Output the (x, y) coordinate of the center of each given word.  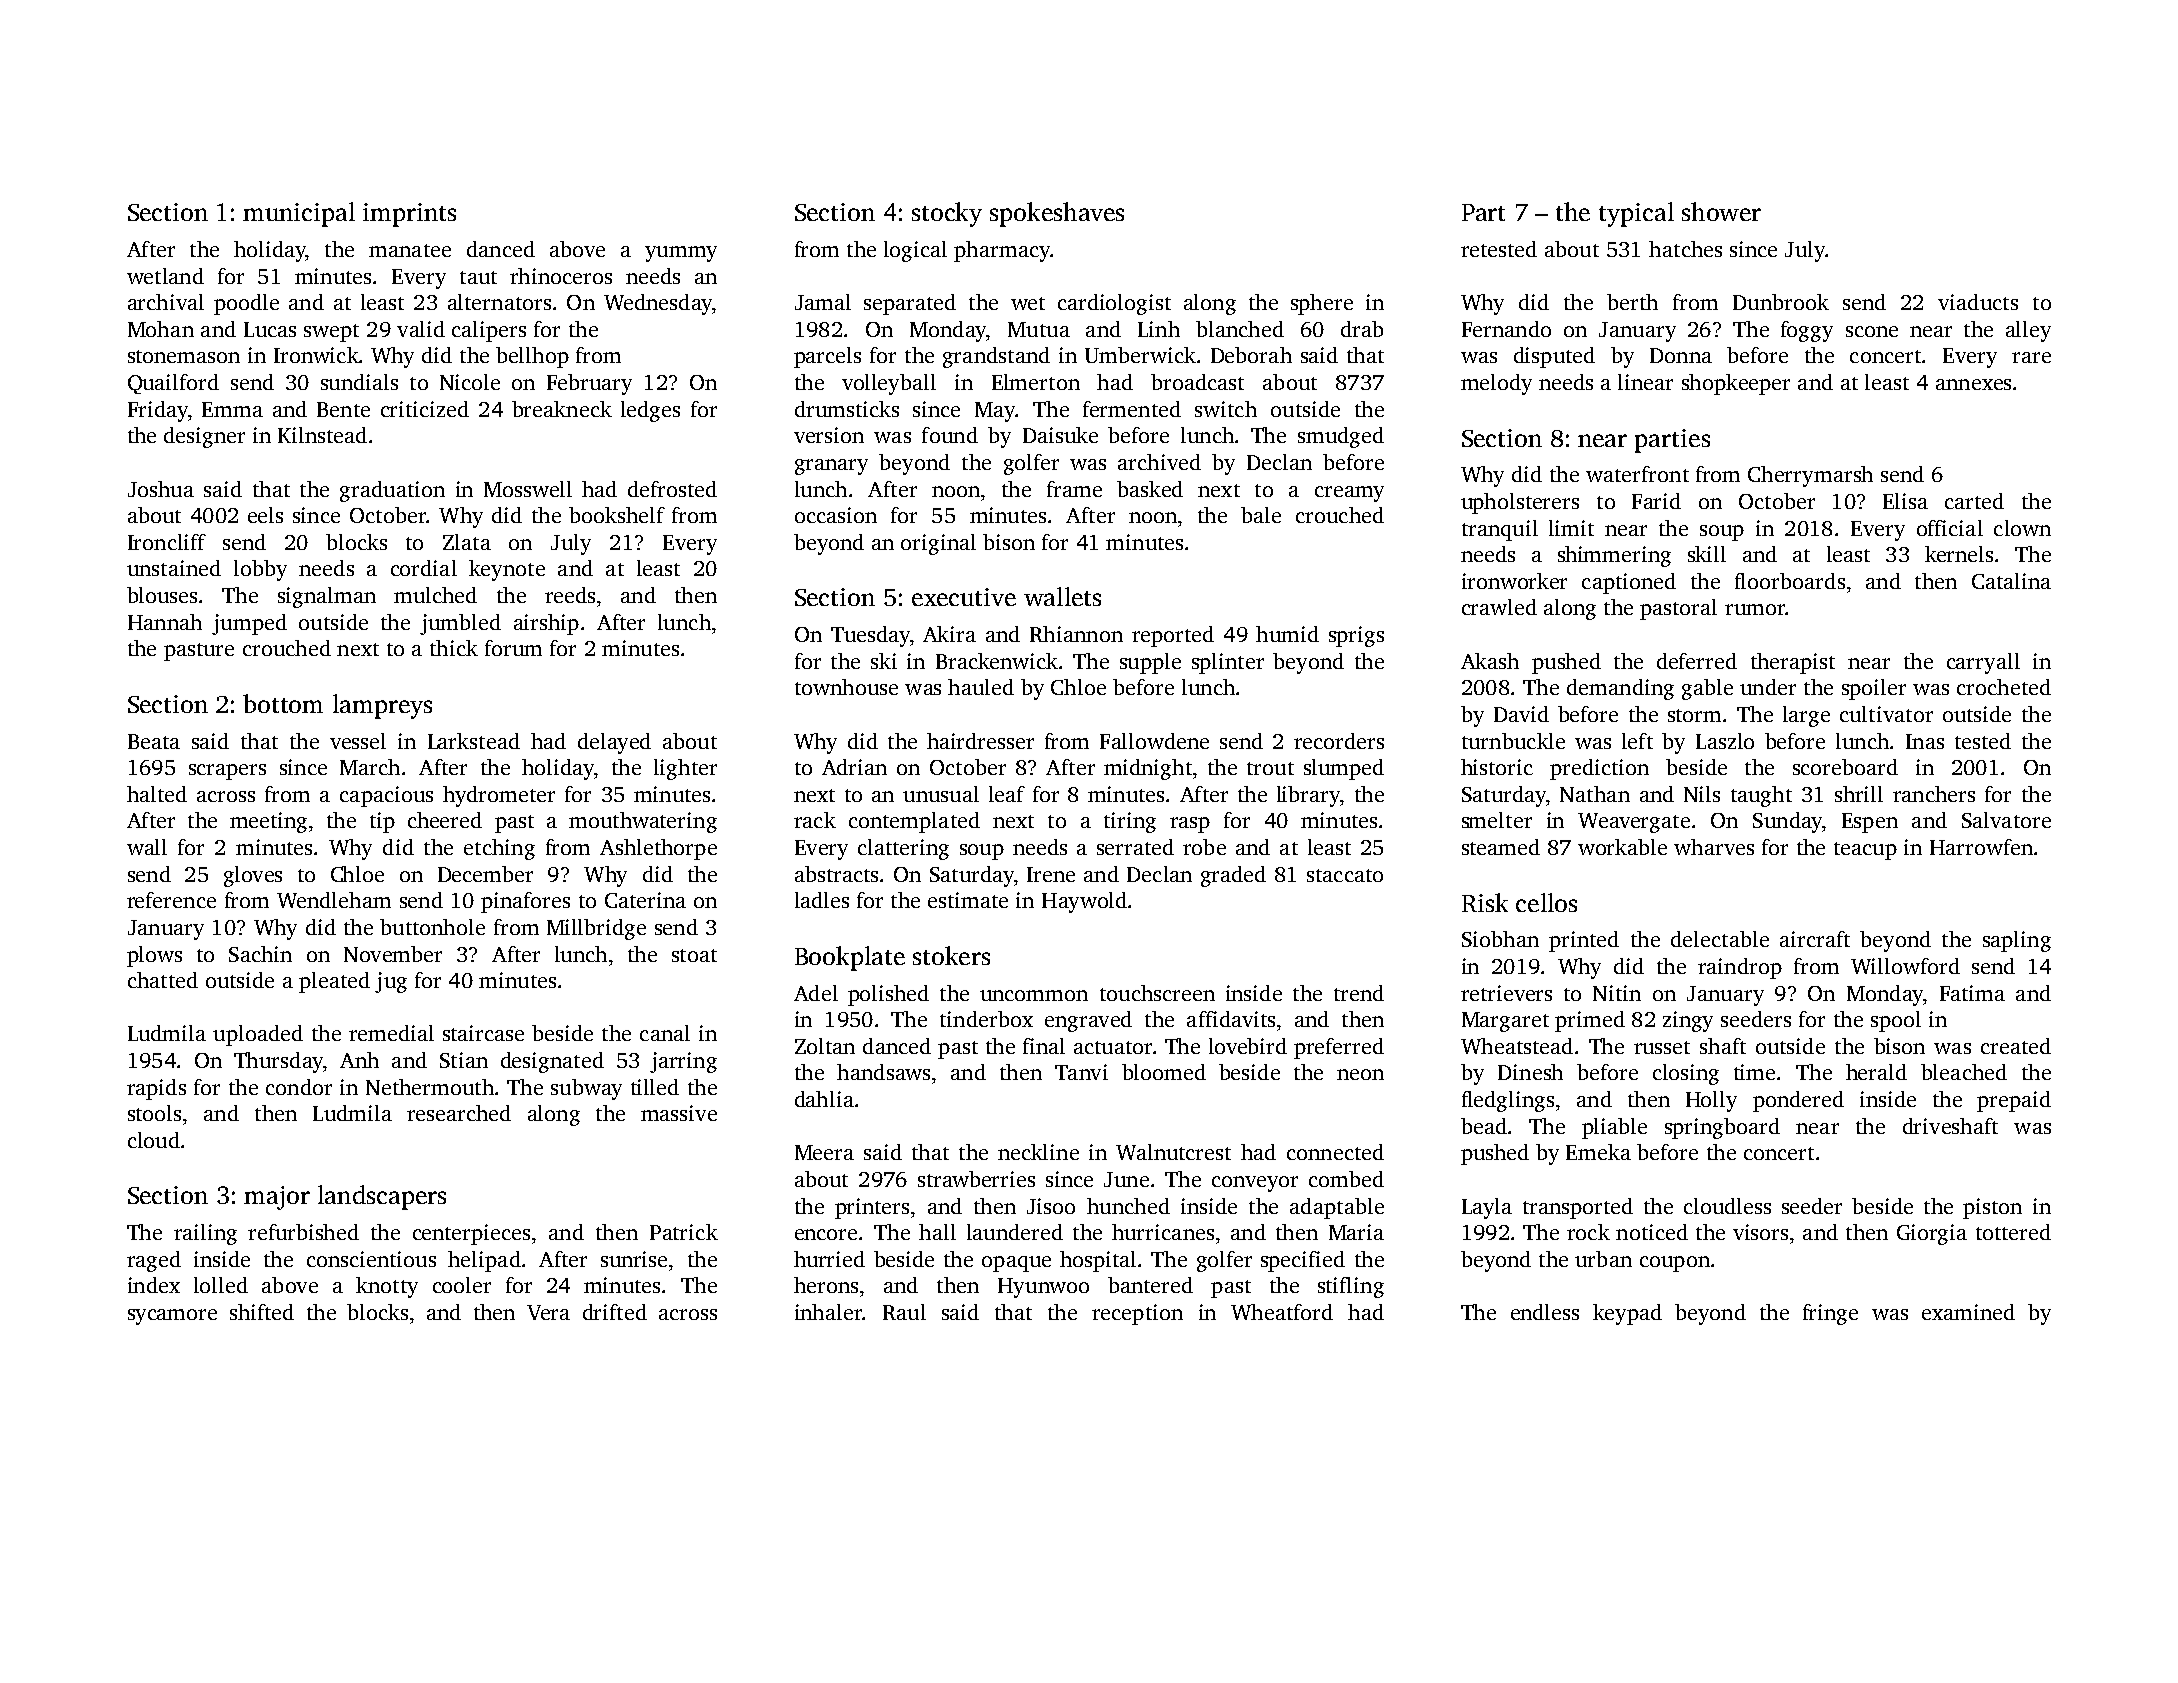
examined (1968, 1312)
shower (1721, 211)
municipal (299, 214)
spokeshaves (1057, 214)
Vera (548, 1312)
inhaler (828, 1312)
